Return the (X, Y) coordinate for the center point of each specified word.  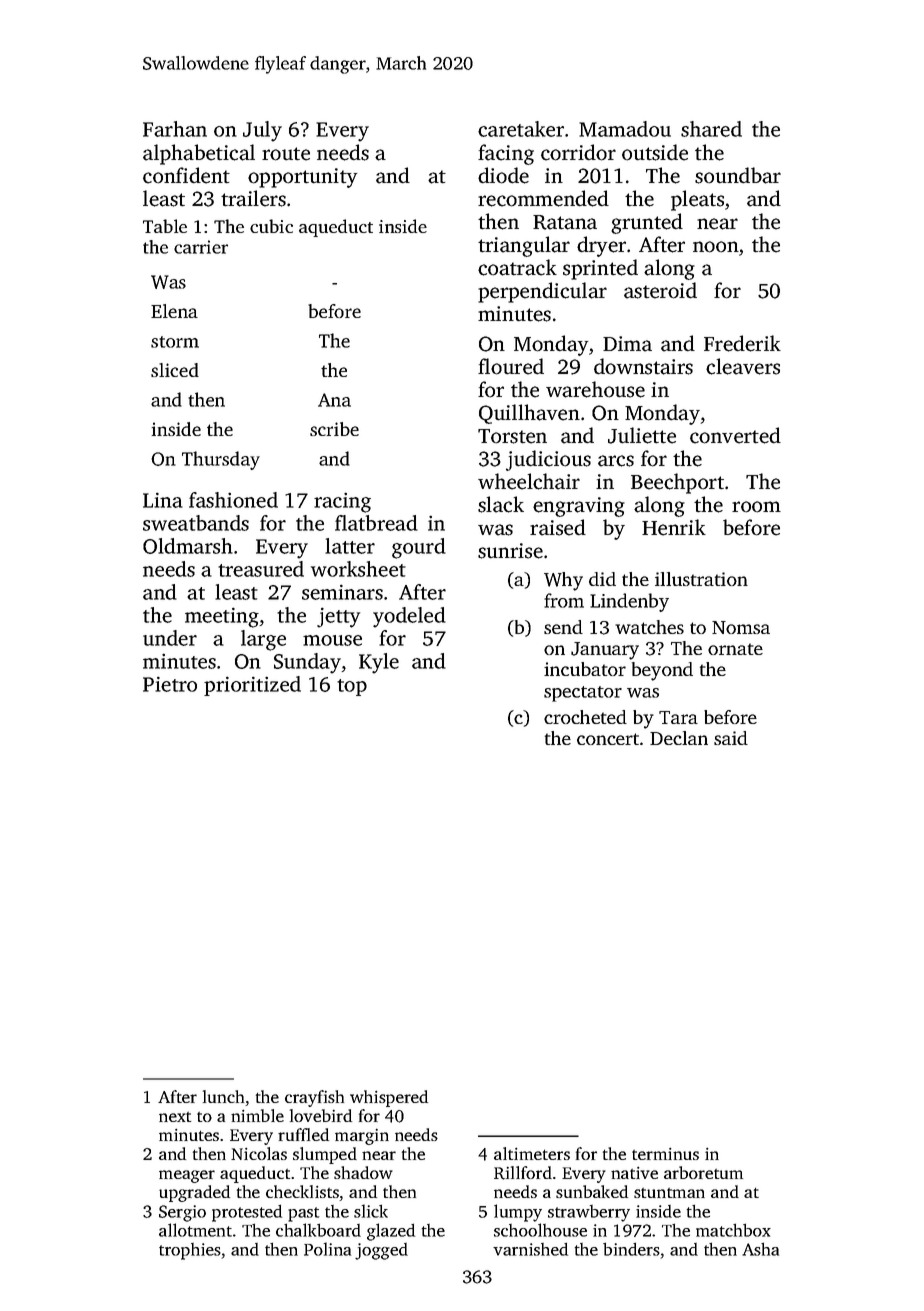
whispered (389, 1098)
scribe (334, 429)
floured (511, 366)
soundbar (738, 175)
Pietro (170, 684)
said (731, 738)
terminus (665, 1154)
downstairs (643, 366)
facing (506, 154)
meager (187, 1176)
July (262, 131)
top (352, 687)
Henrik (674, 527)
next (175, 1117)
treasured (261, 569)
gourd (419, 548)
